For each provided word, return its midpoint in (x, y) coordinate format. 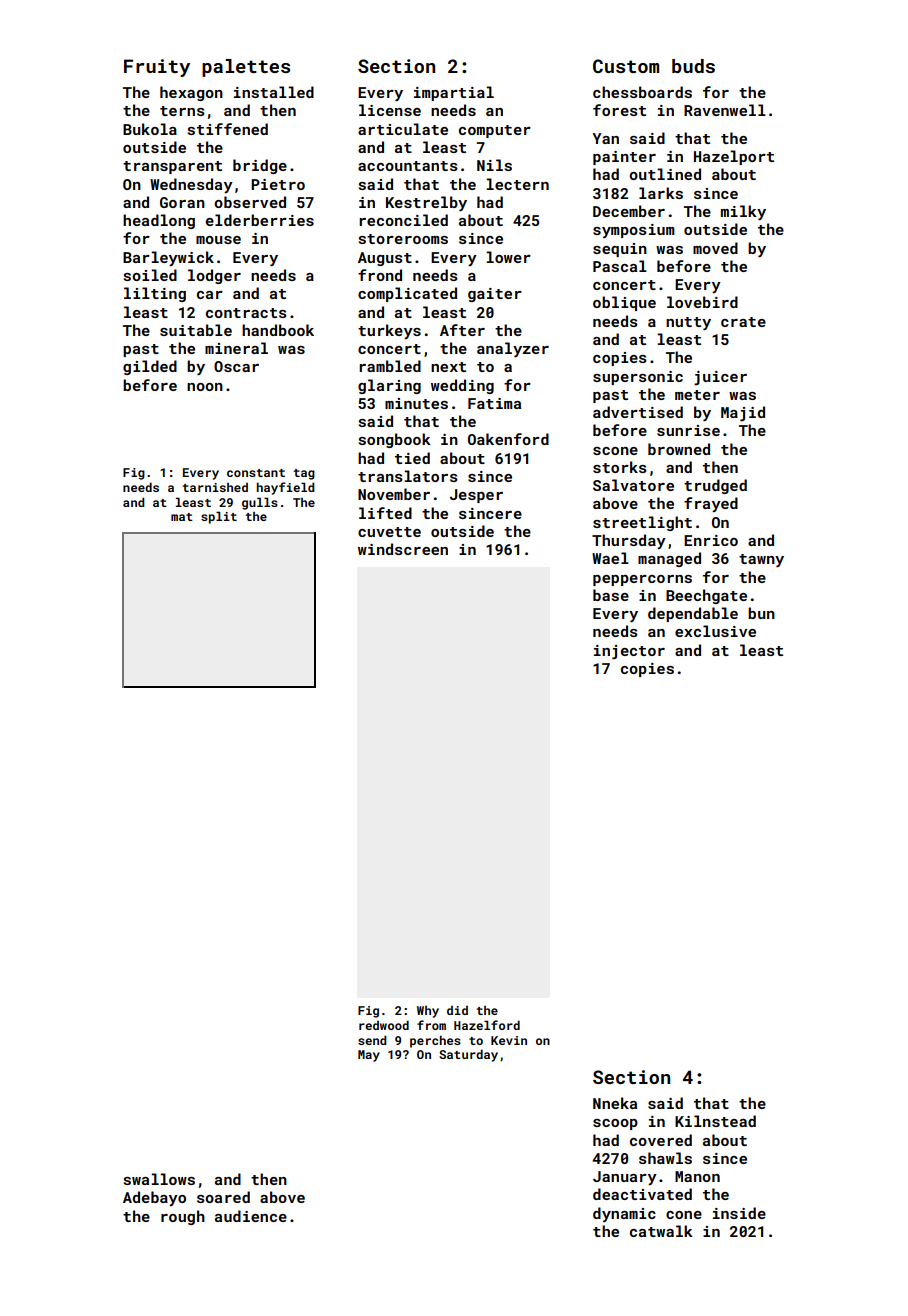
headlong (159, 221)
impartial (454, 93)
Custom (626, 66)
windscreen (403, 549)
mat (182, 517)
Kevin (509, 1040)
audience (251, 1216)
